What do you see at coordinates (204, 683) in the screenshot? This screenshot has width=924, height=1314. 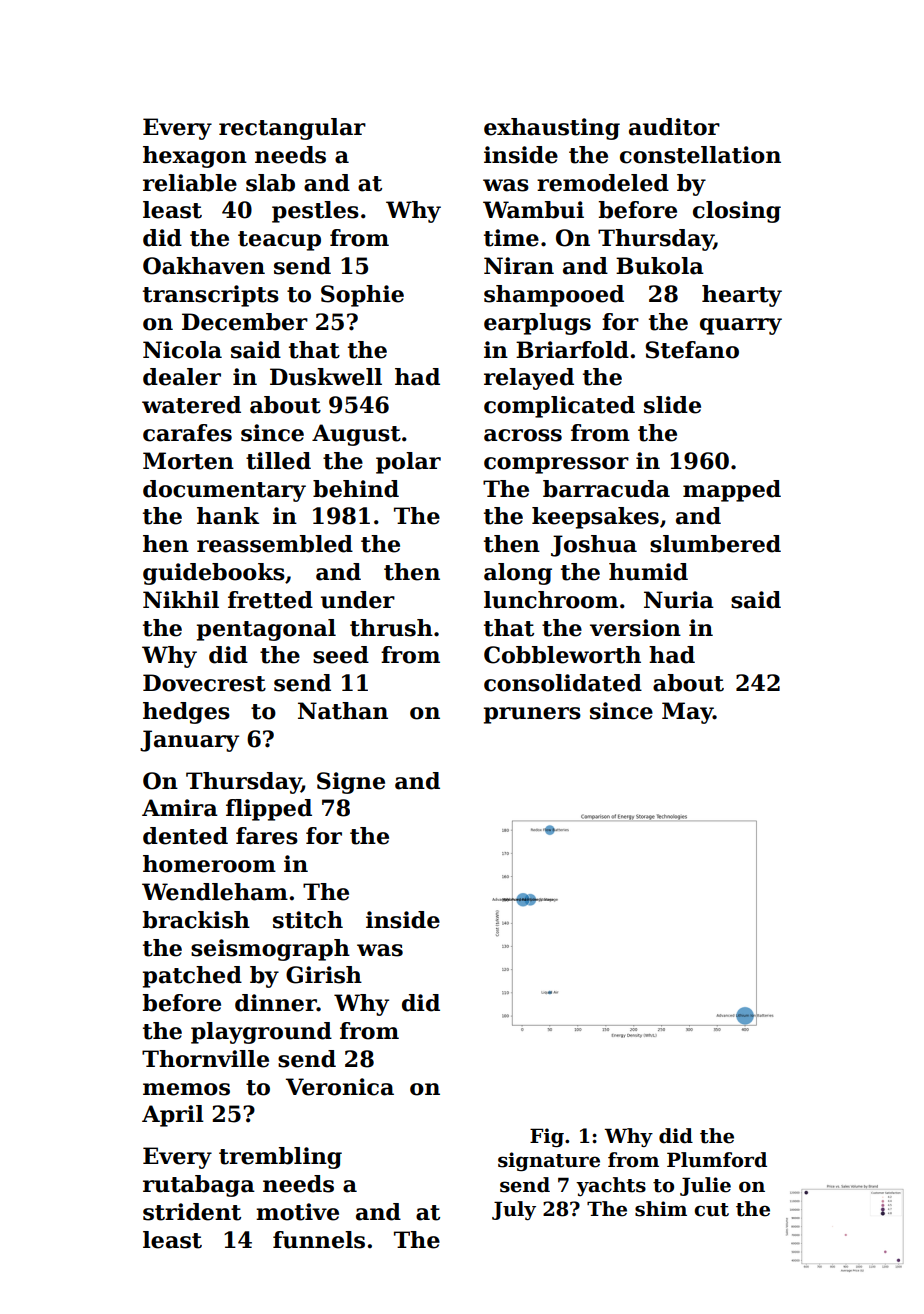 I see `Dovecrest` at bounding box center [204, 683].
